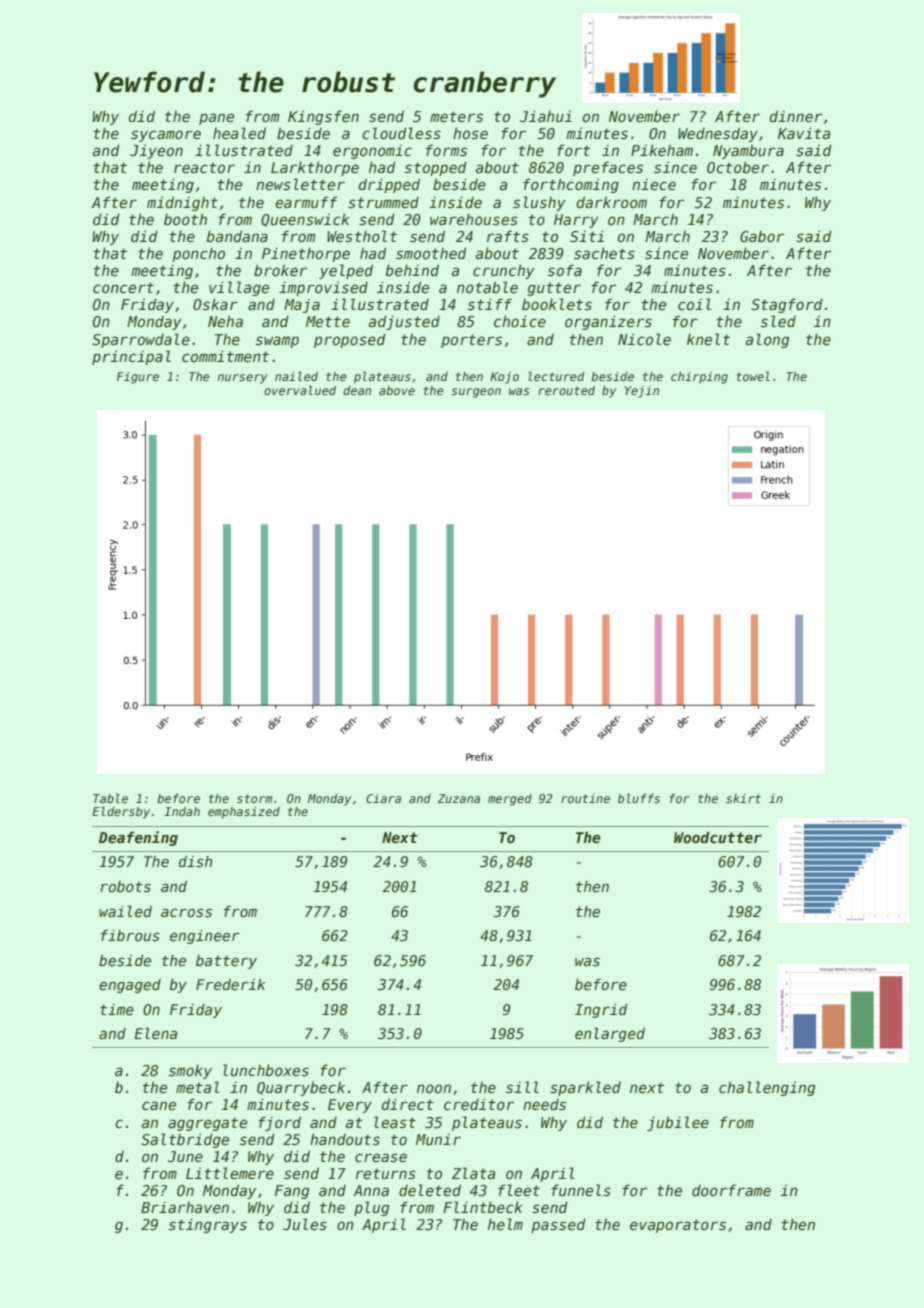  I want to click on principal, so click(131, 357).
